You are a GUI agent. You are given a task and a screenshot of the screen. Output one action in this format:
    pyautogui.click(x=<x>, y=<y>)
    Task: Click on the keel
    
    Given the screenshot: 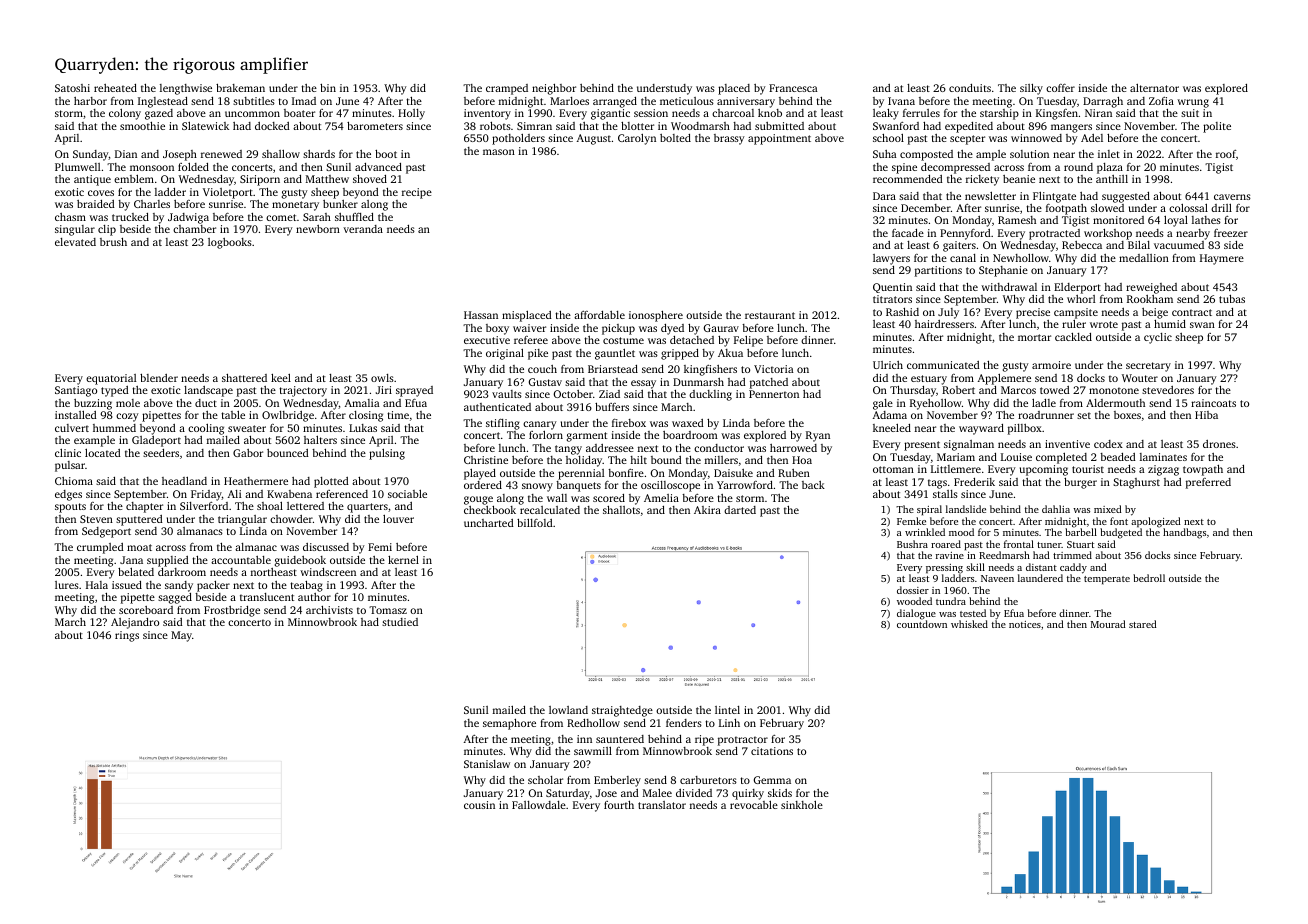 What is the action you would take?
    pyautogui.click(x=281, y=378)
